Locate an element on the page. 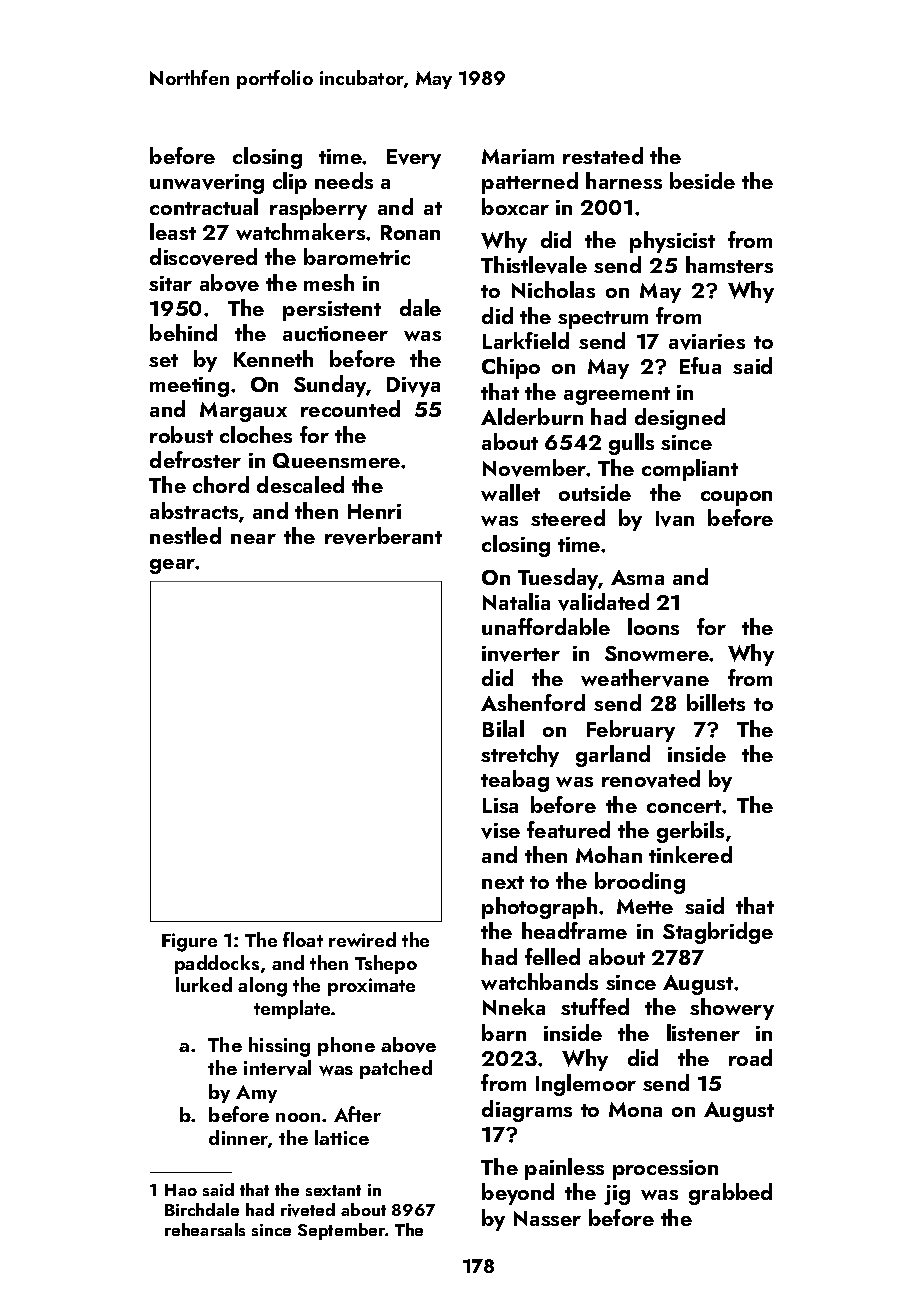 Image resolution: width=924 pixels, height=1311 pixels. recounted is located at coordinates (350, 408).
